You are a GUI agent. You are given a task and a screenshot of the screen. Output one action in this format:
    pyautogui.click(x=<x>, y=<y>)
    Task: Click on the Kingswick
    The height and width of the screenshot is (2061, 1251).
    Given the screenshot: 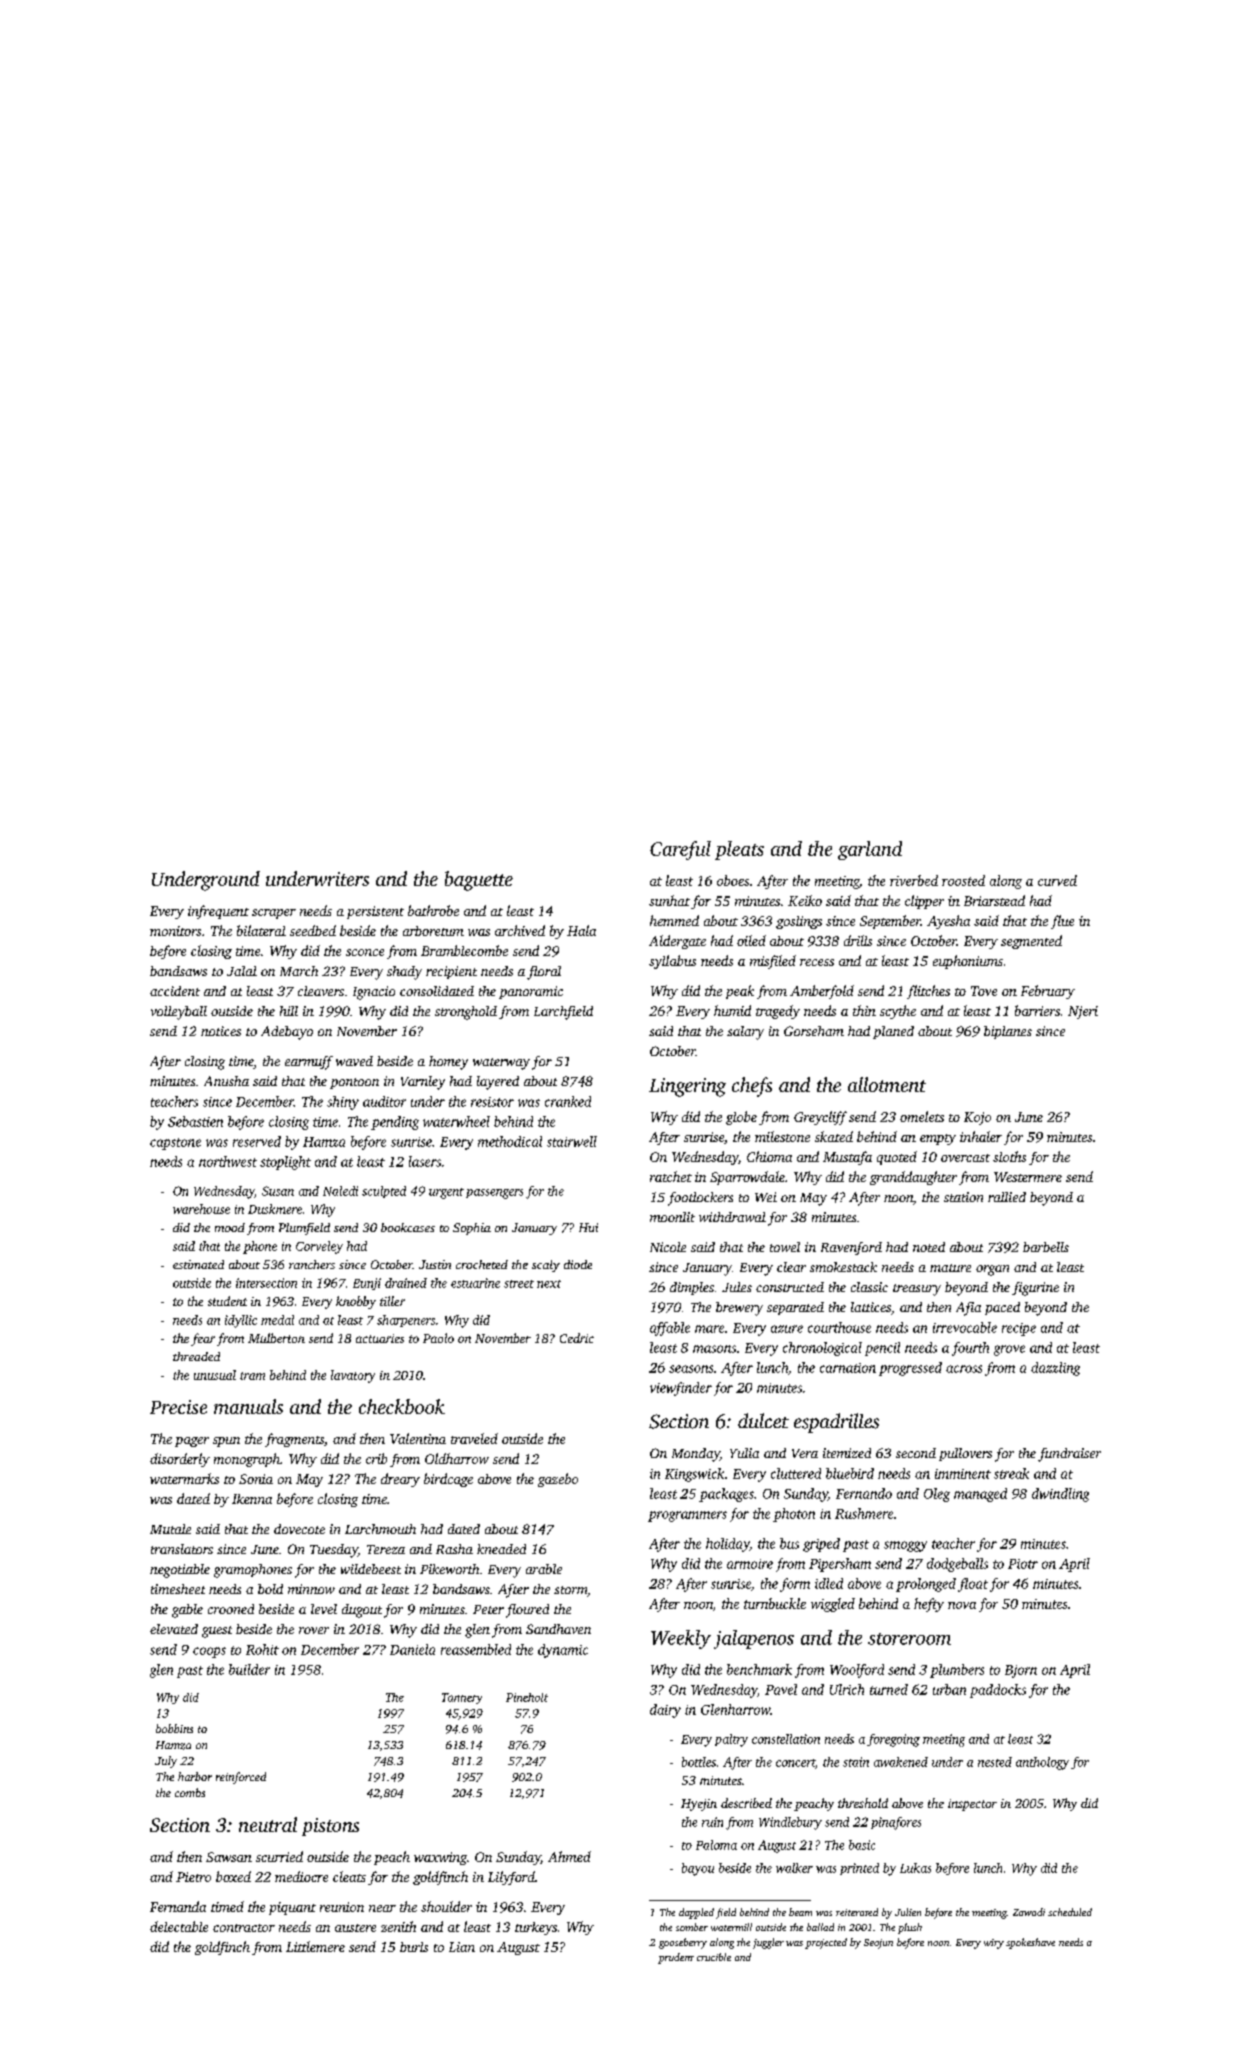 What is the action you would take?
    pyautogui.click(x=694, y=1475)
